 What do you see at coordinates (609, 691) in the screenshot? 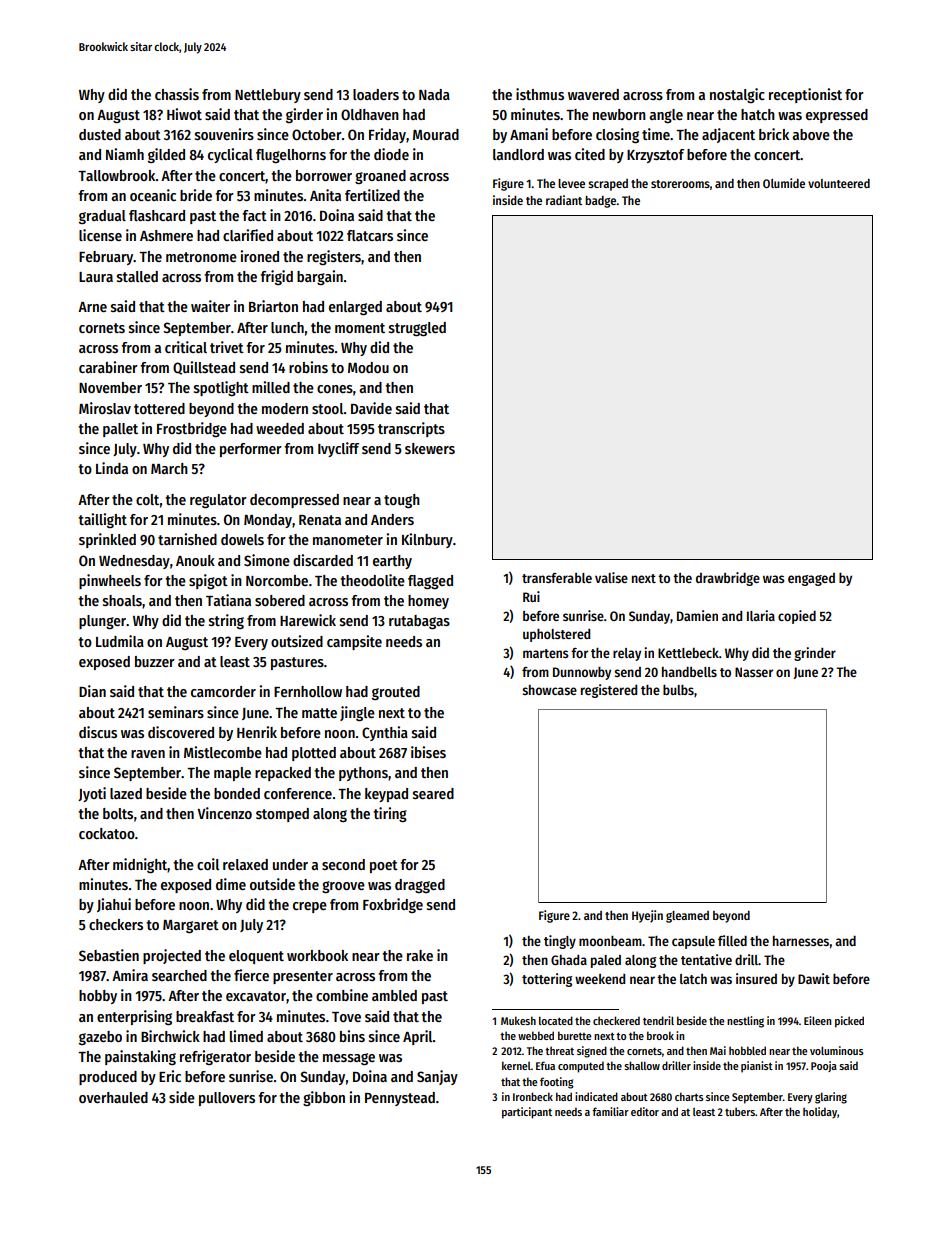
I see `registered` at bounding box center [609, 691].
